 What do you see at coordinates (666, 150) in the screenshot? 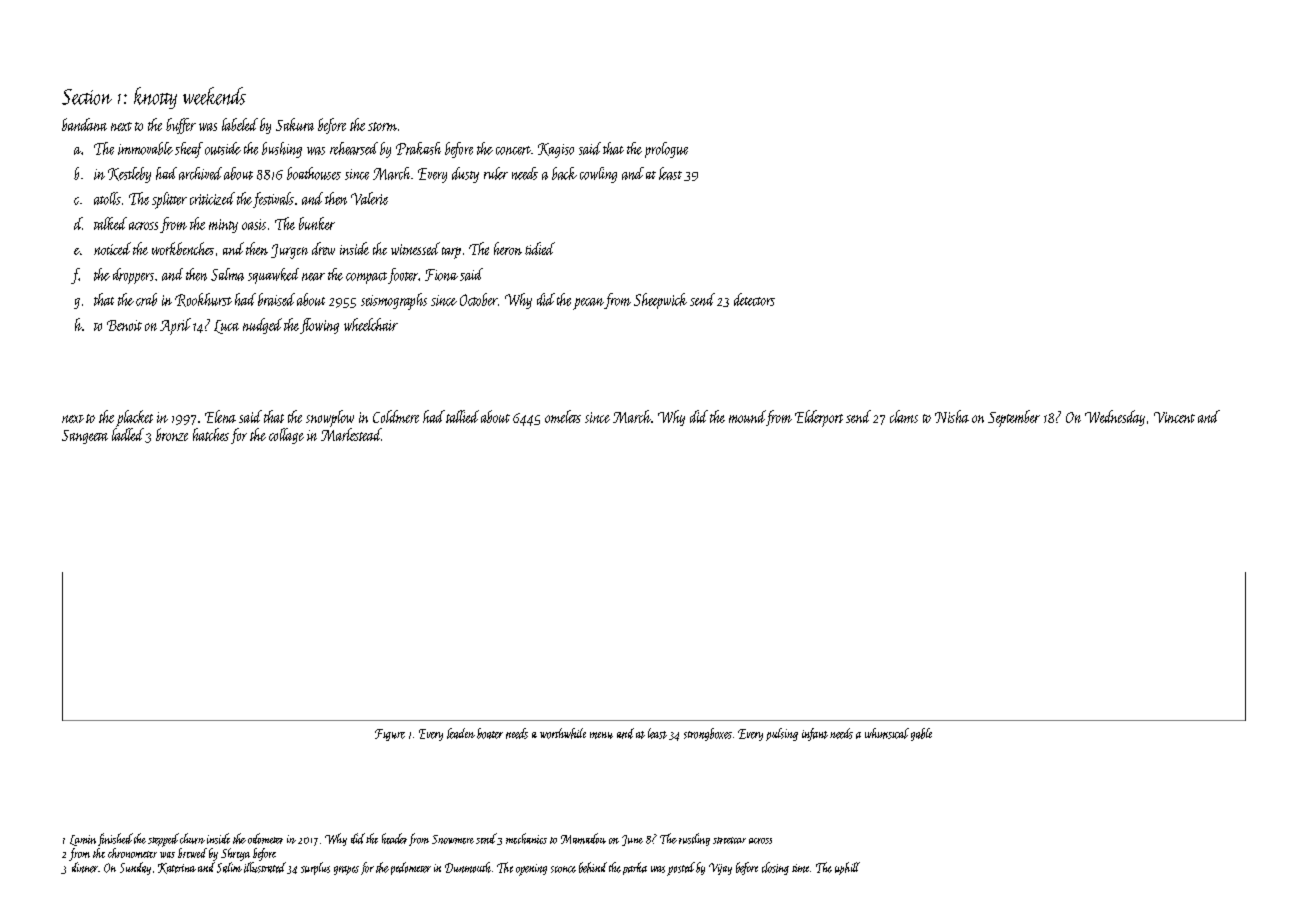
I see `prologue` at bounding box center [666, 150].
